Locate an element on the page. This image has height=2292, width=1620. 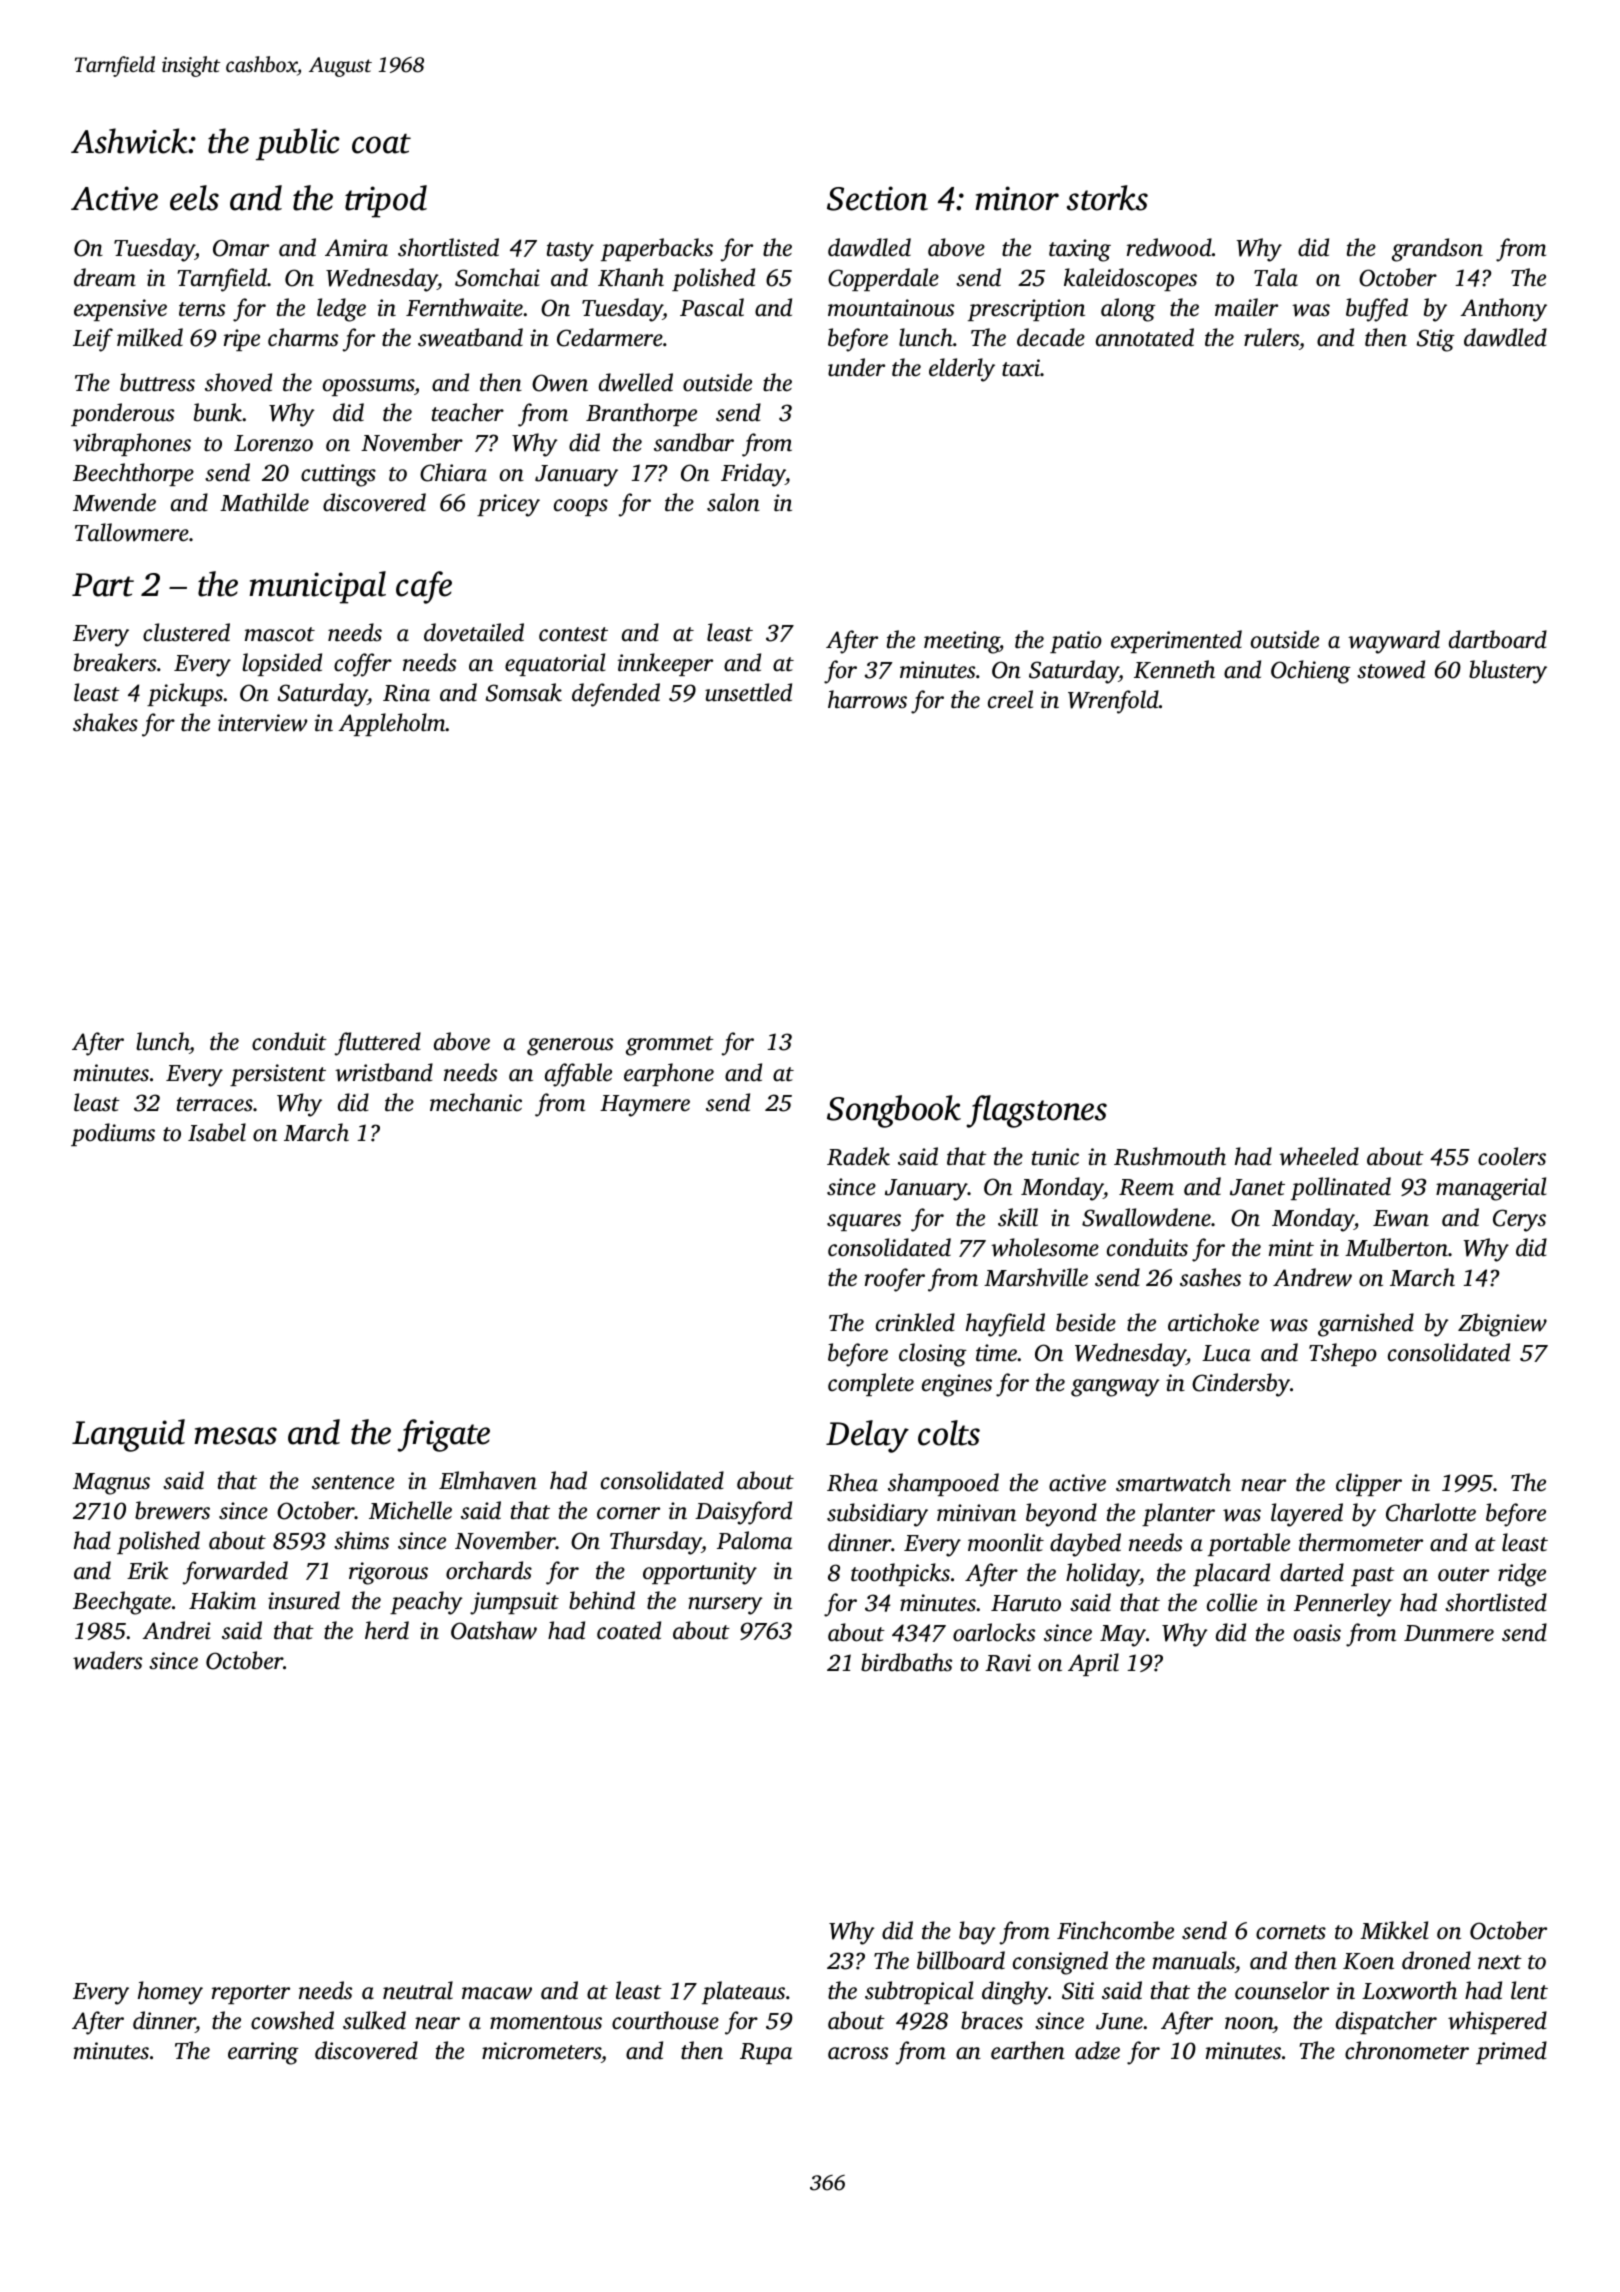
under is located at coordinates (856, 367).
